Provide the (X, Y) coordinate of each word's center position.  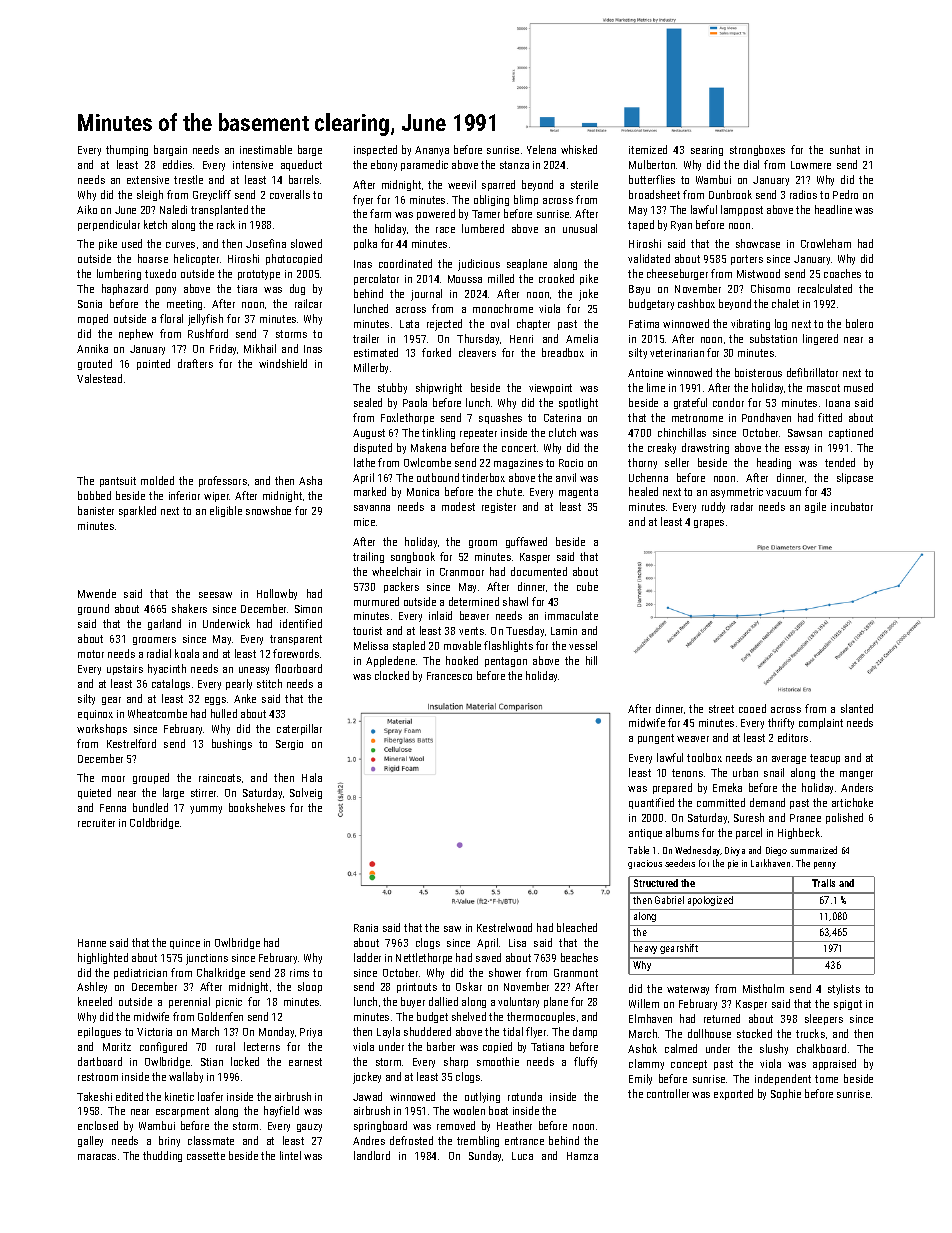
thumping (127, 150)
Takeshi (94, 1096)
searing (707, 151)
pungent (656, 739)
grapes (709, 524)
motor (91, 654)
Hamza (582, 1156)
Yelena (541, 149)
